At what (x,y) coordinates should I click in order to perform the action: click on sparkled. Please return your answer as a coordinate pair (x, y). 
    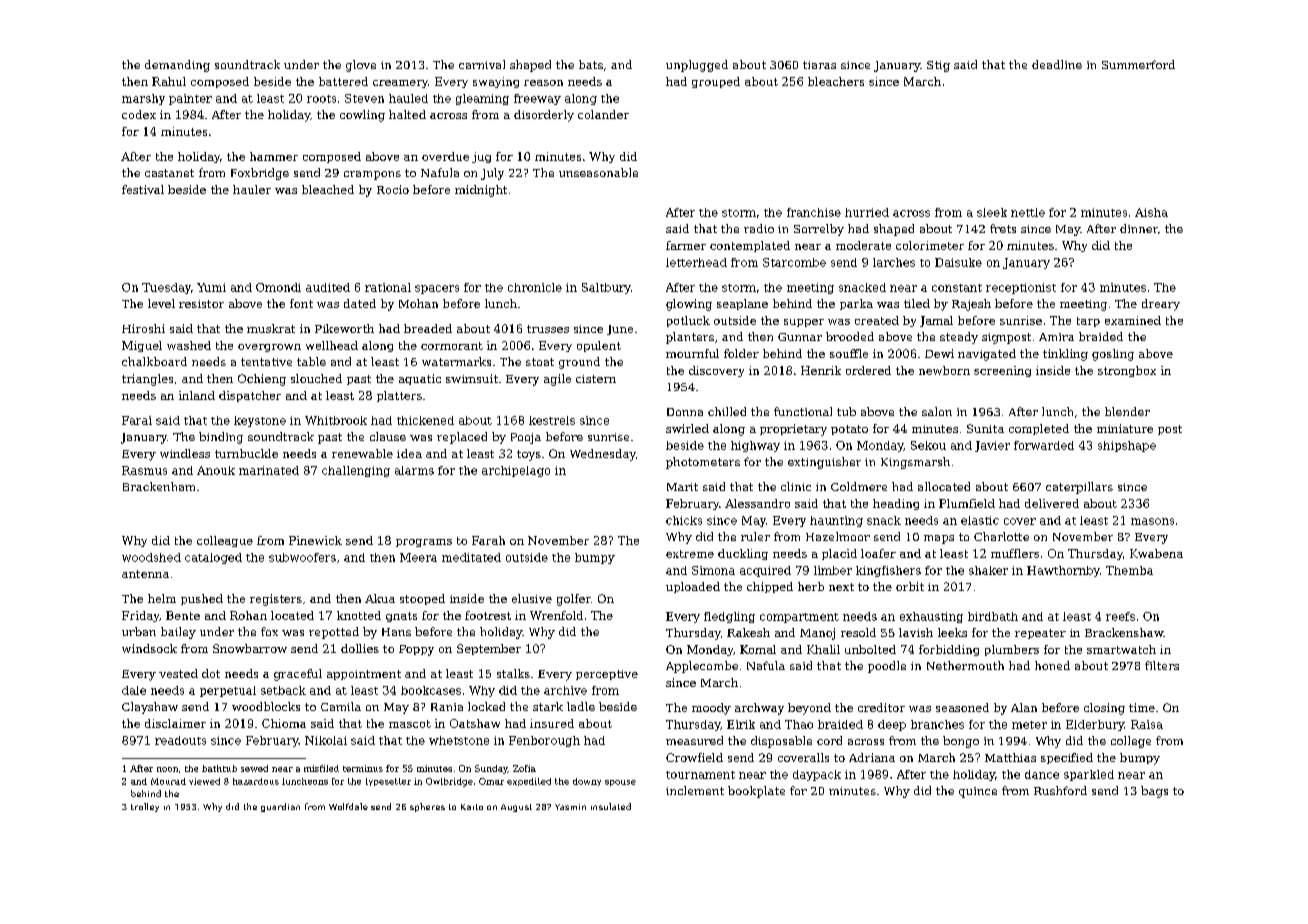
    Looking at the image, I should click on (1089, 775).
